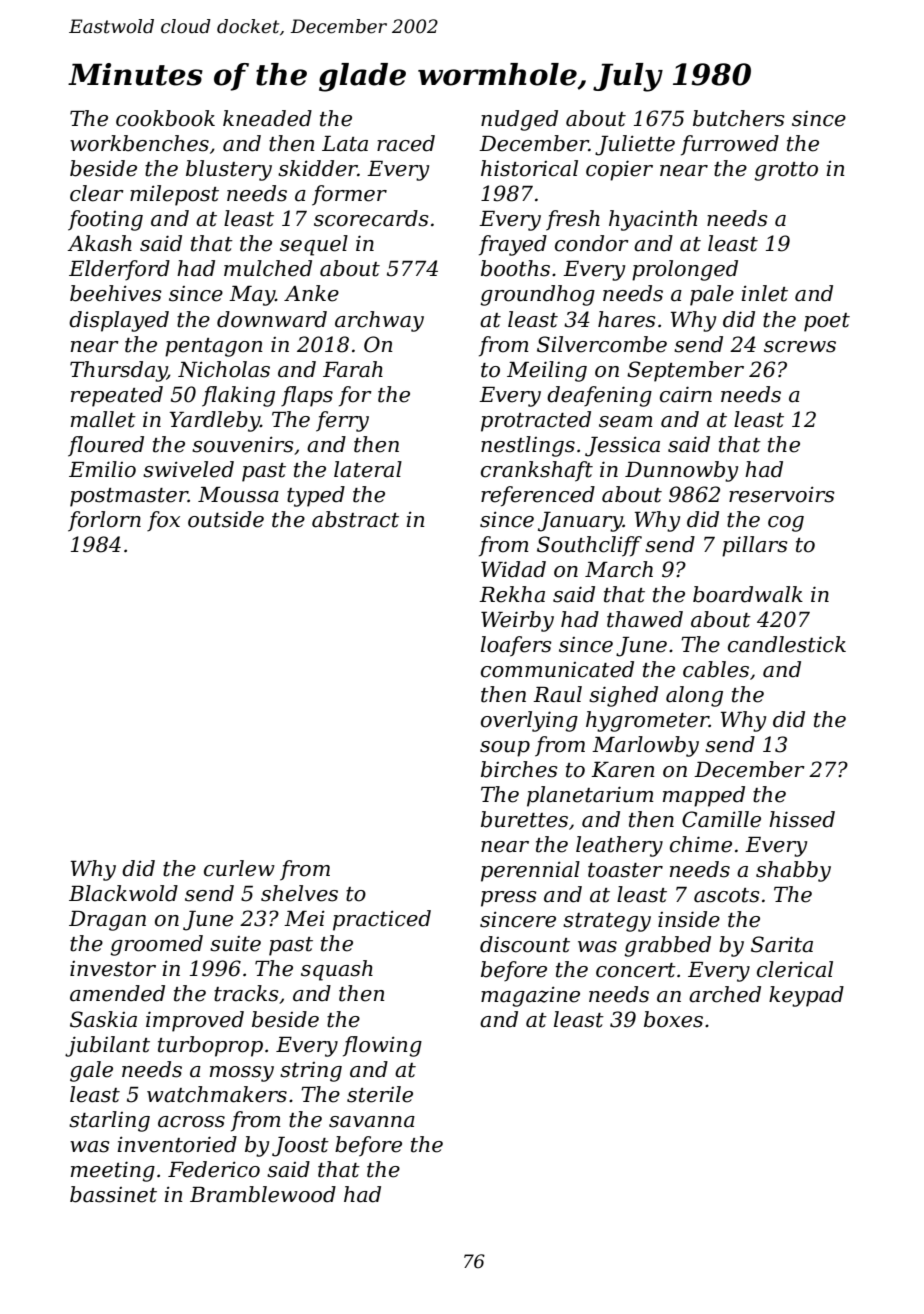 This document has width=924, height=1314. What do you see at coordinates (368, 469) in the document?
I see `lateral` at bounding box center [368, 469].
